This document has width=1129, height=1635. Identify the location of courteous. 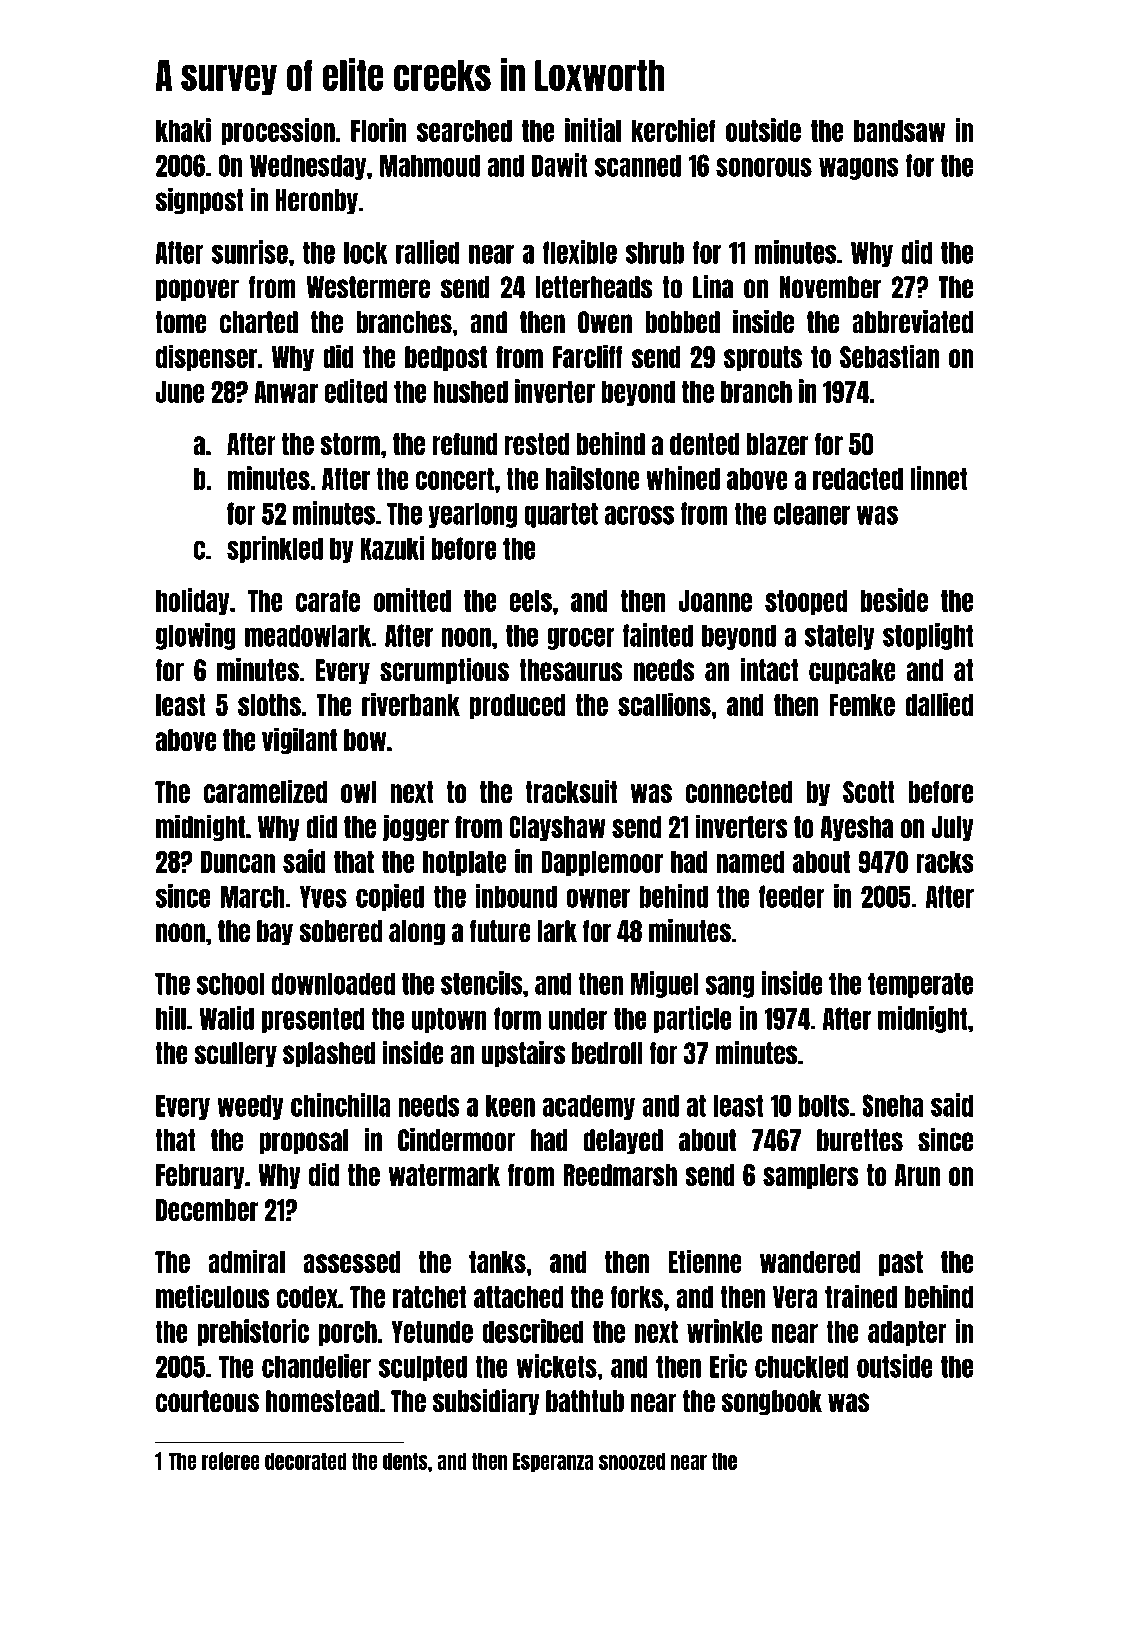
(207, 1401).
